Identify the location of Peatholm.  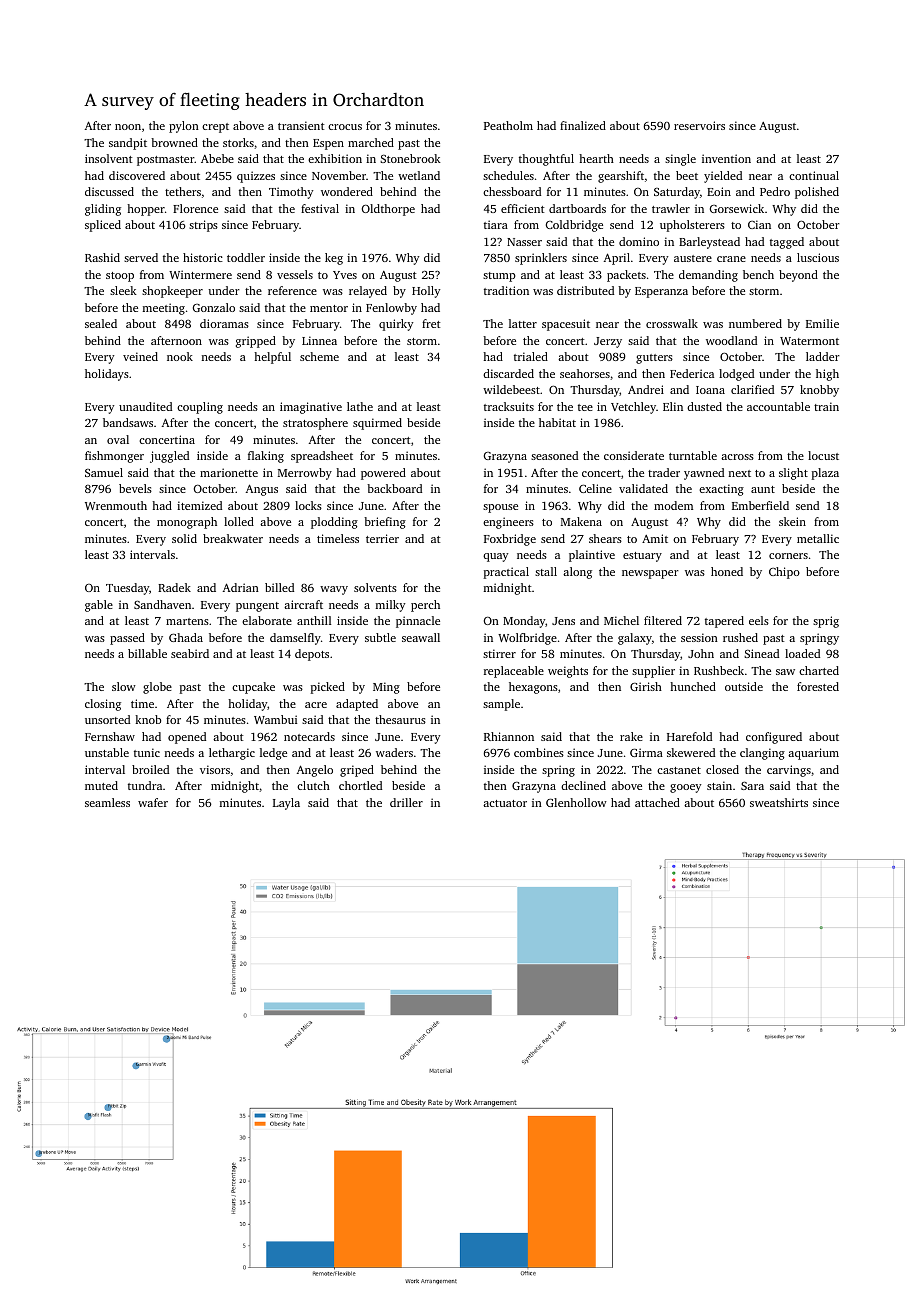
(508, 125).
